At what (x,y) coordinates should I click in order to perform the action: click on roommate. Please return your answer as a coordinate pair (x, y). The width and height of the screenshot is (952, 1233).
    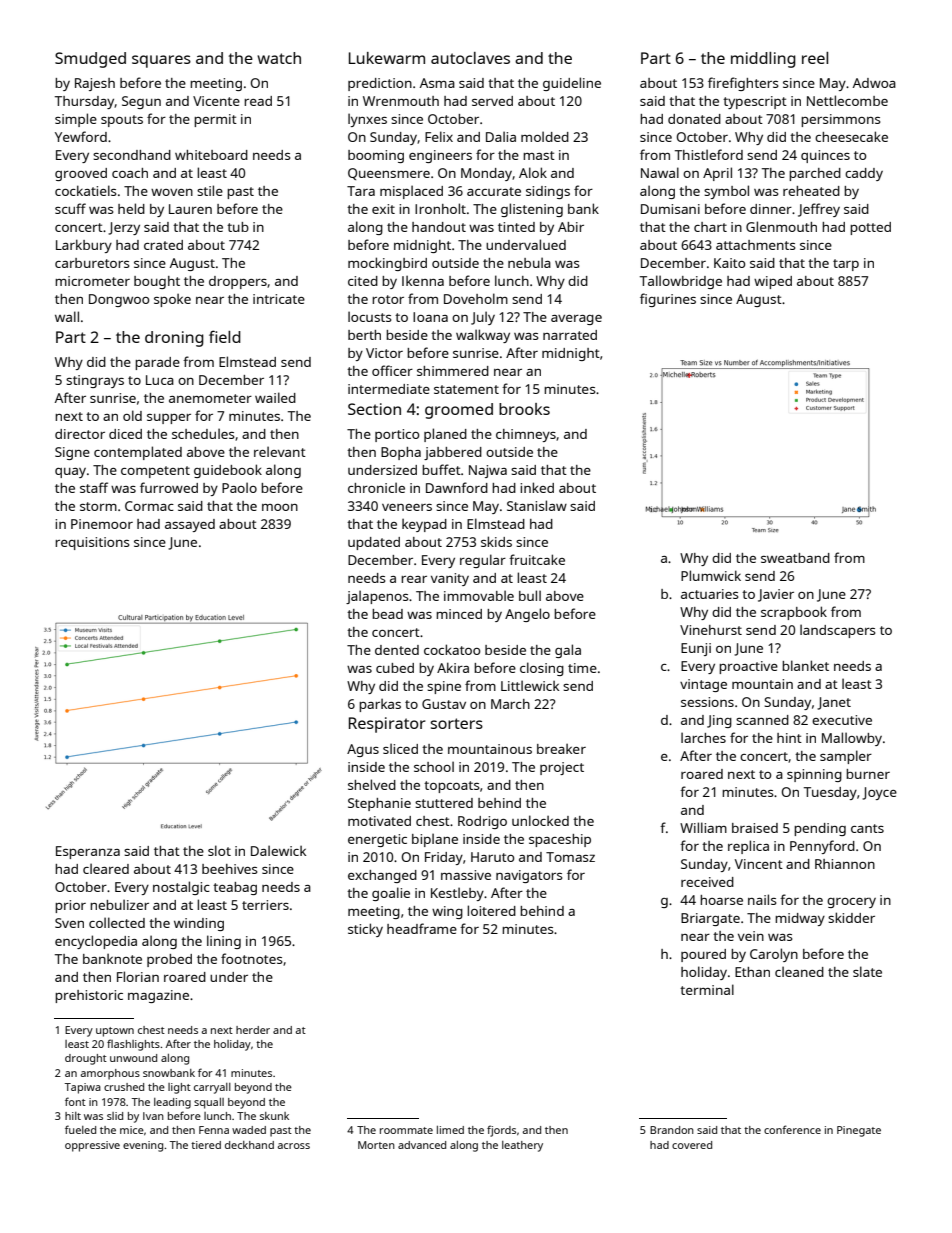
    Looking at the image, I should click on (406, 1130).
